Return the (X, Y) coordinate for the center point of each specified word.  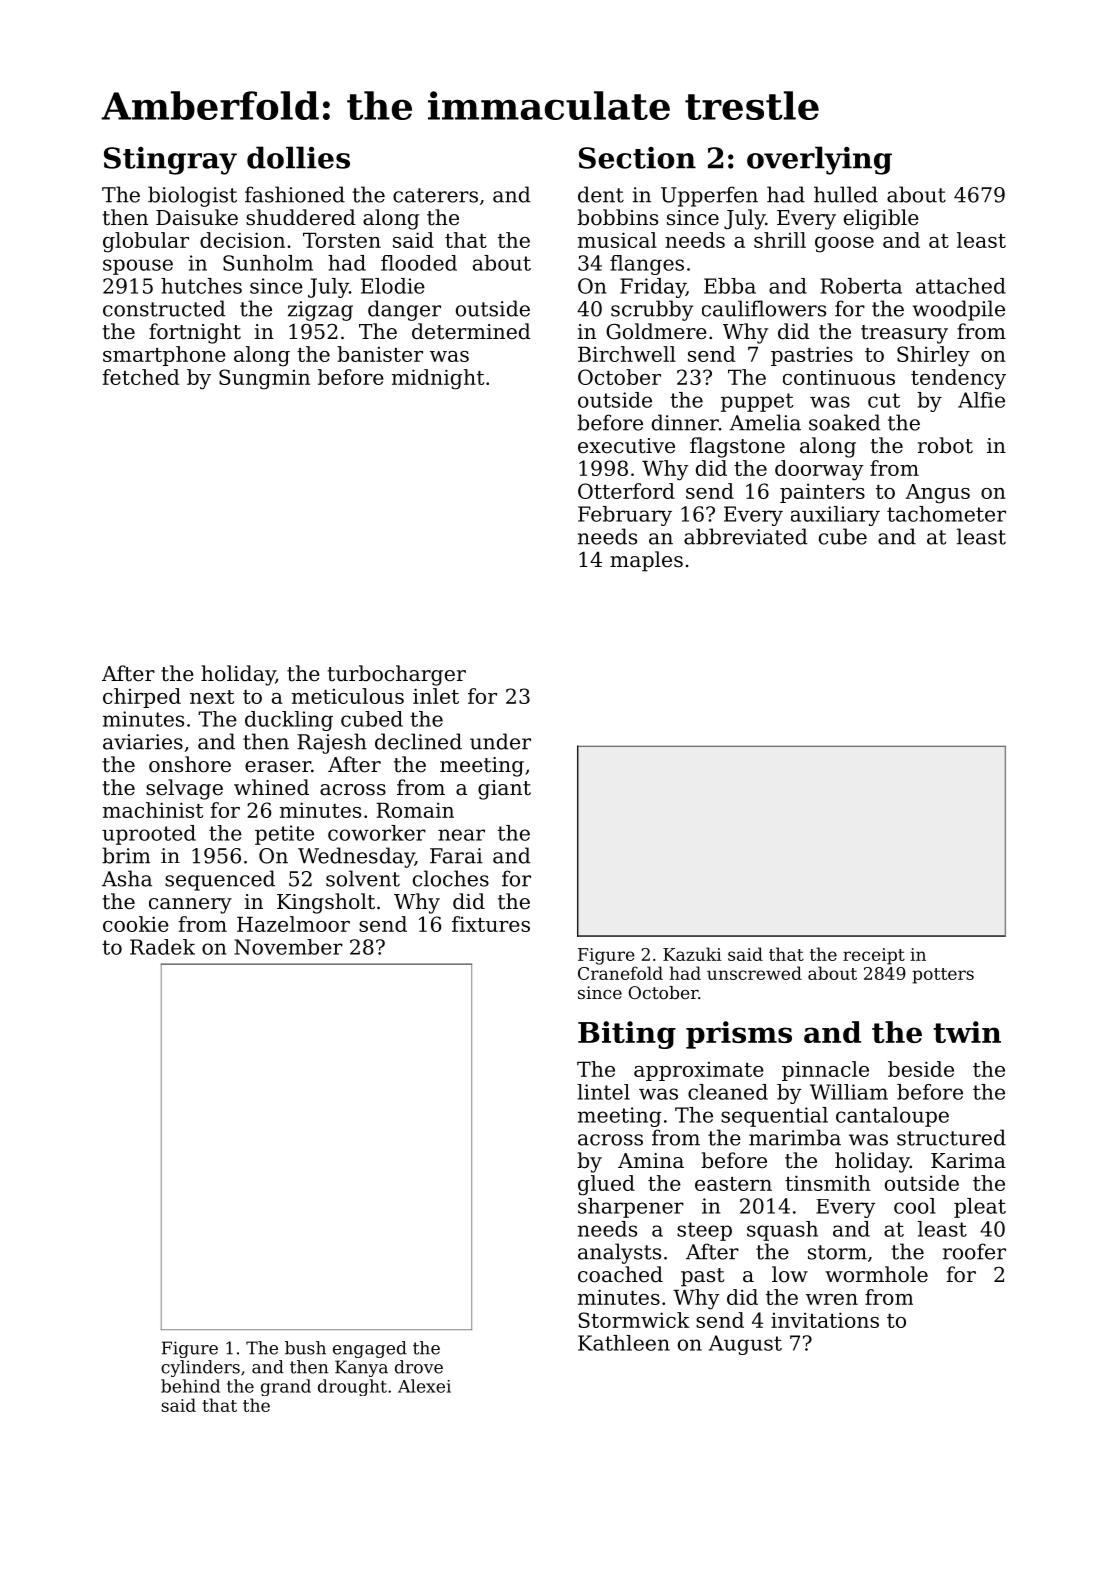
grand (286, 1387)
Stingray (170, 161)
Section (637, 158)
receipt (874, 956)
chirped (142, 698)
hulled (846, 194)
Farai (456, 856)
